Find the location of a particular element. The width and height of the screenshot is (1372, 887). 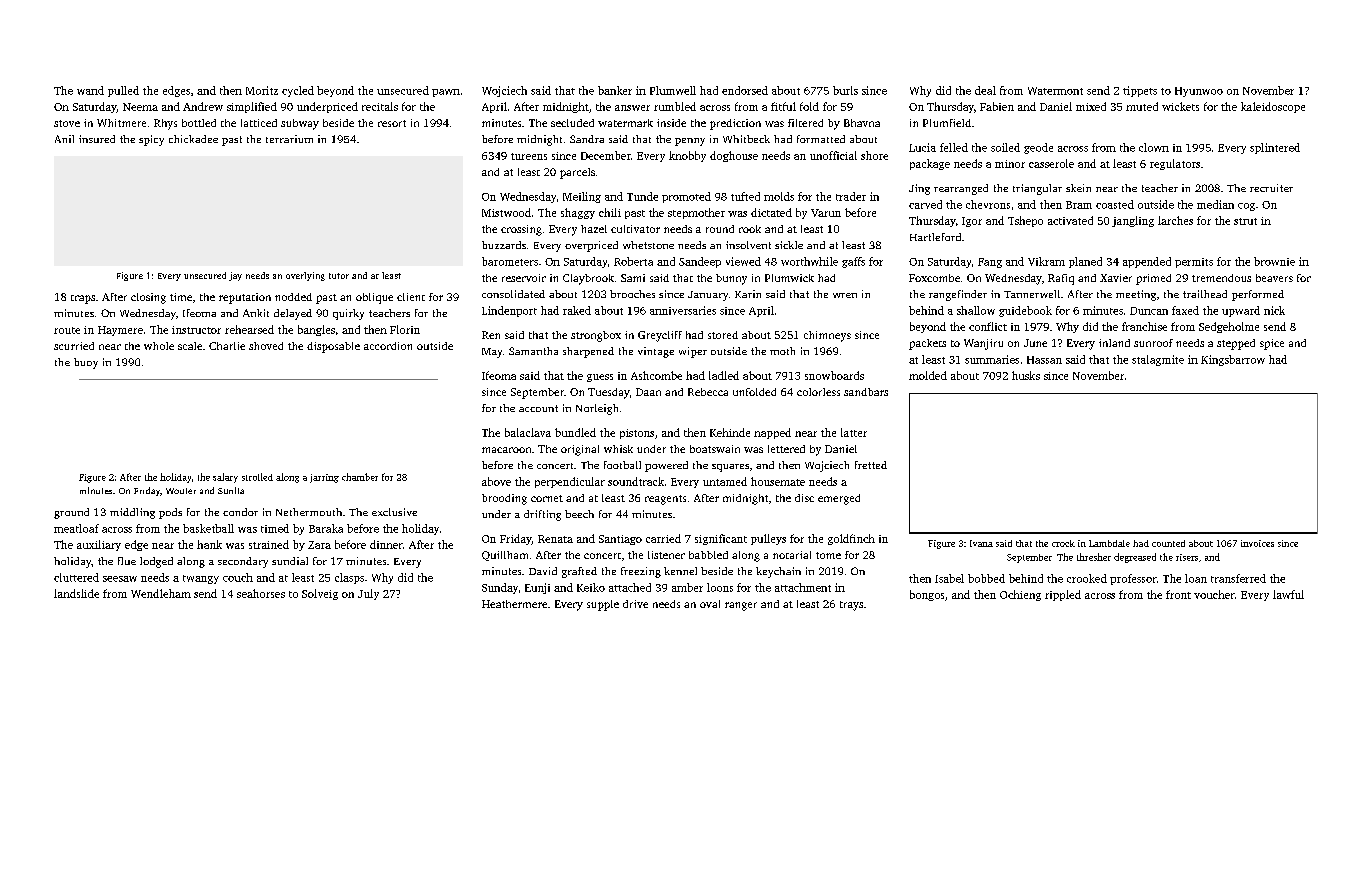

invoices is located at coordinates (1257, 543).
